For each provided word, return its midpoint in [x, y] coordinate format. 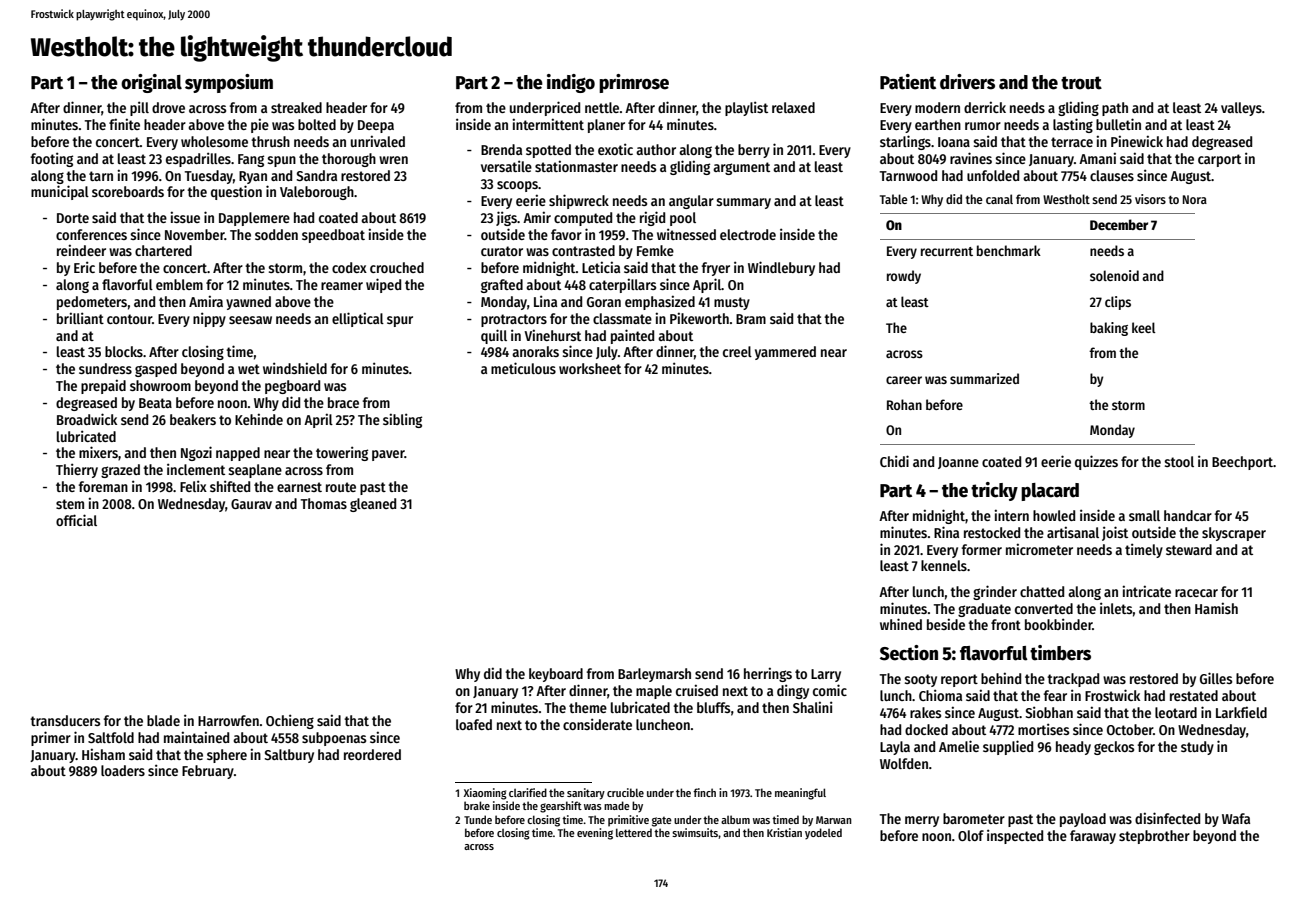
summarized [984, 378]
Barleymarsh [654, 675]
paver [388, 455]
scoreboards [128, 191]
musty [732, 303]
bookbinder [1058, 624]
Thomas [324, 503]
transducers [65, 720]
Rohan [904, 404]
